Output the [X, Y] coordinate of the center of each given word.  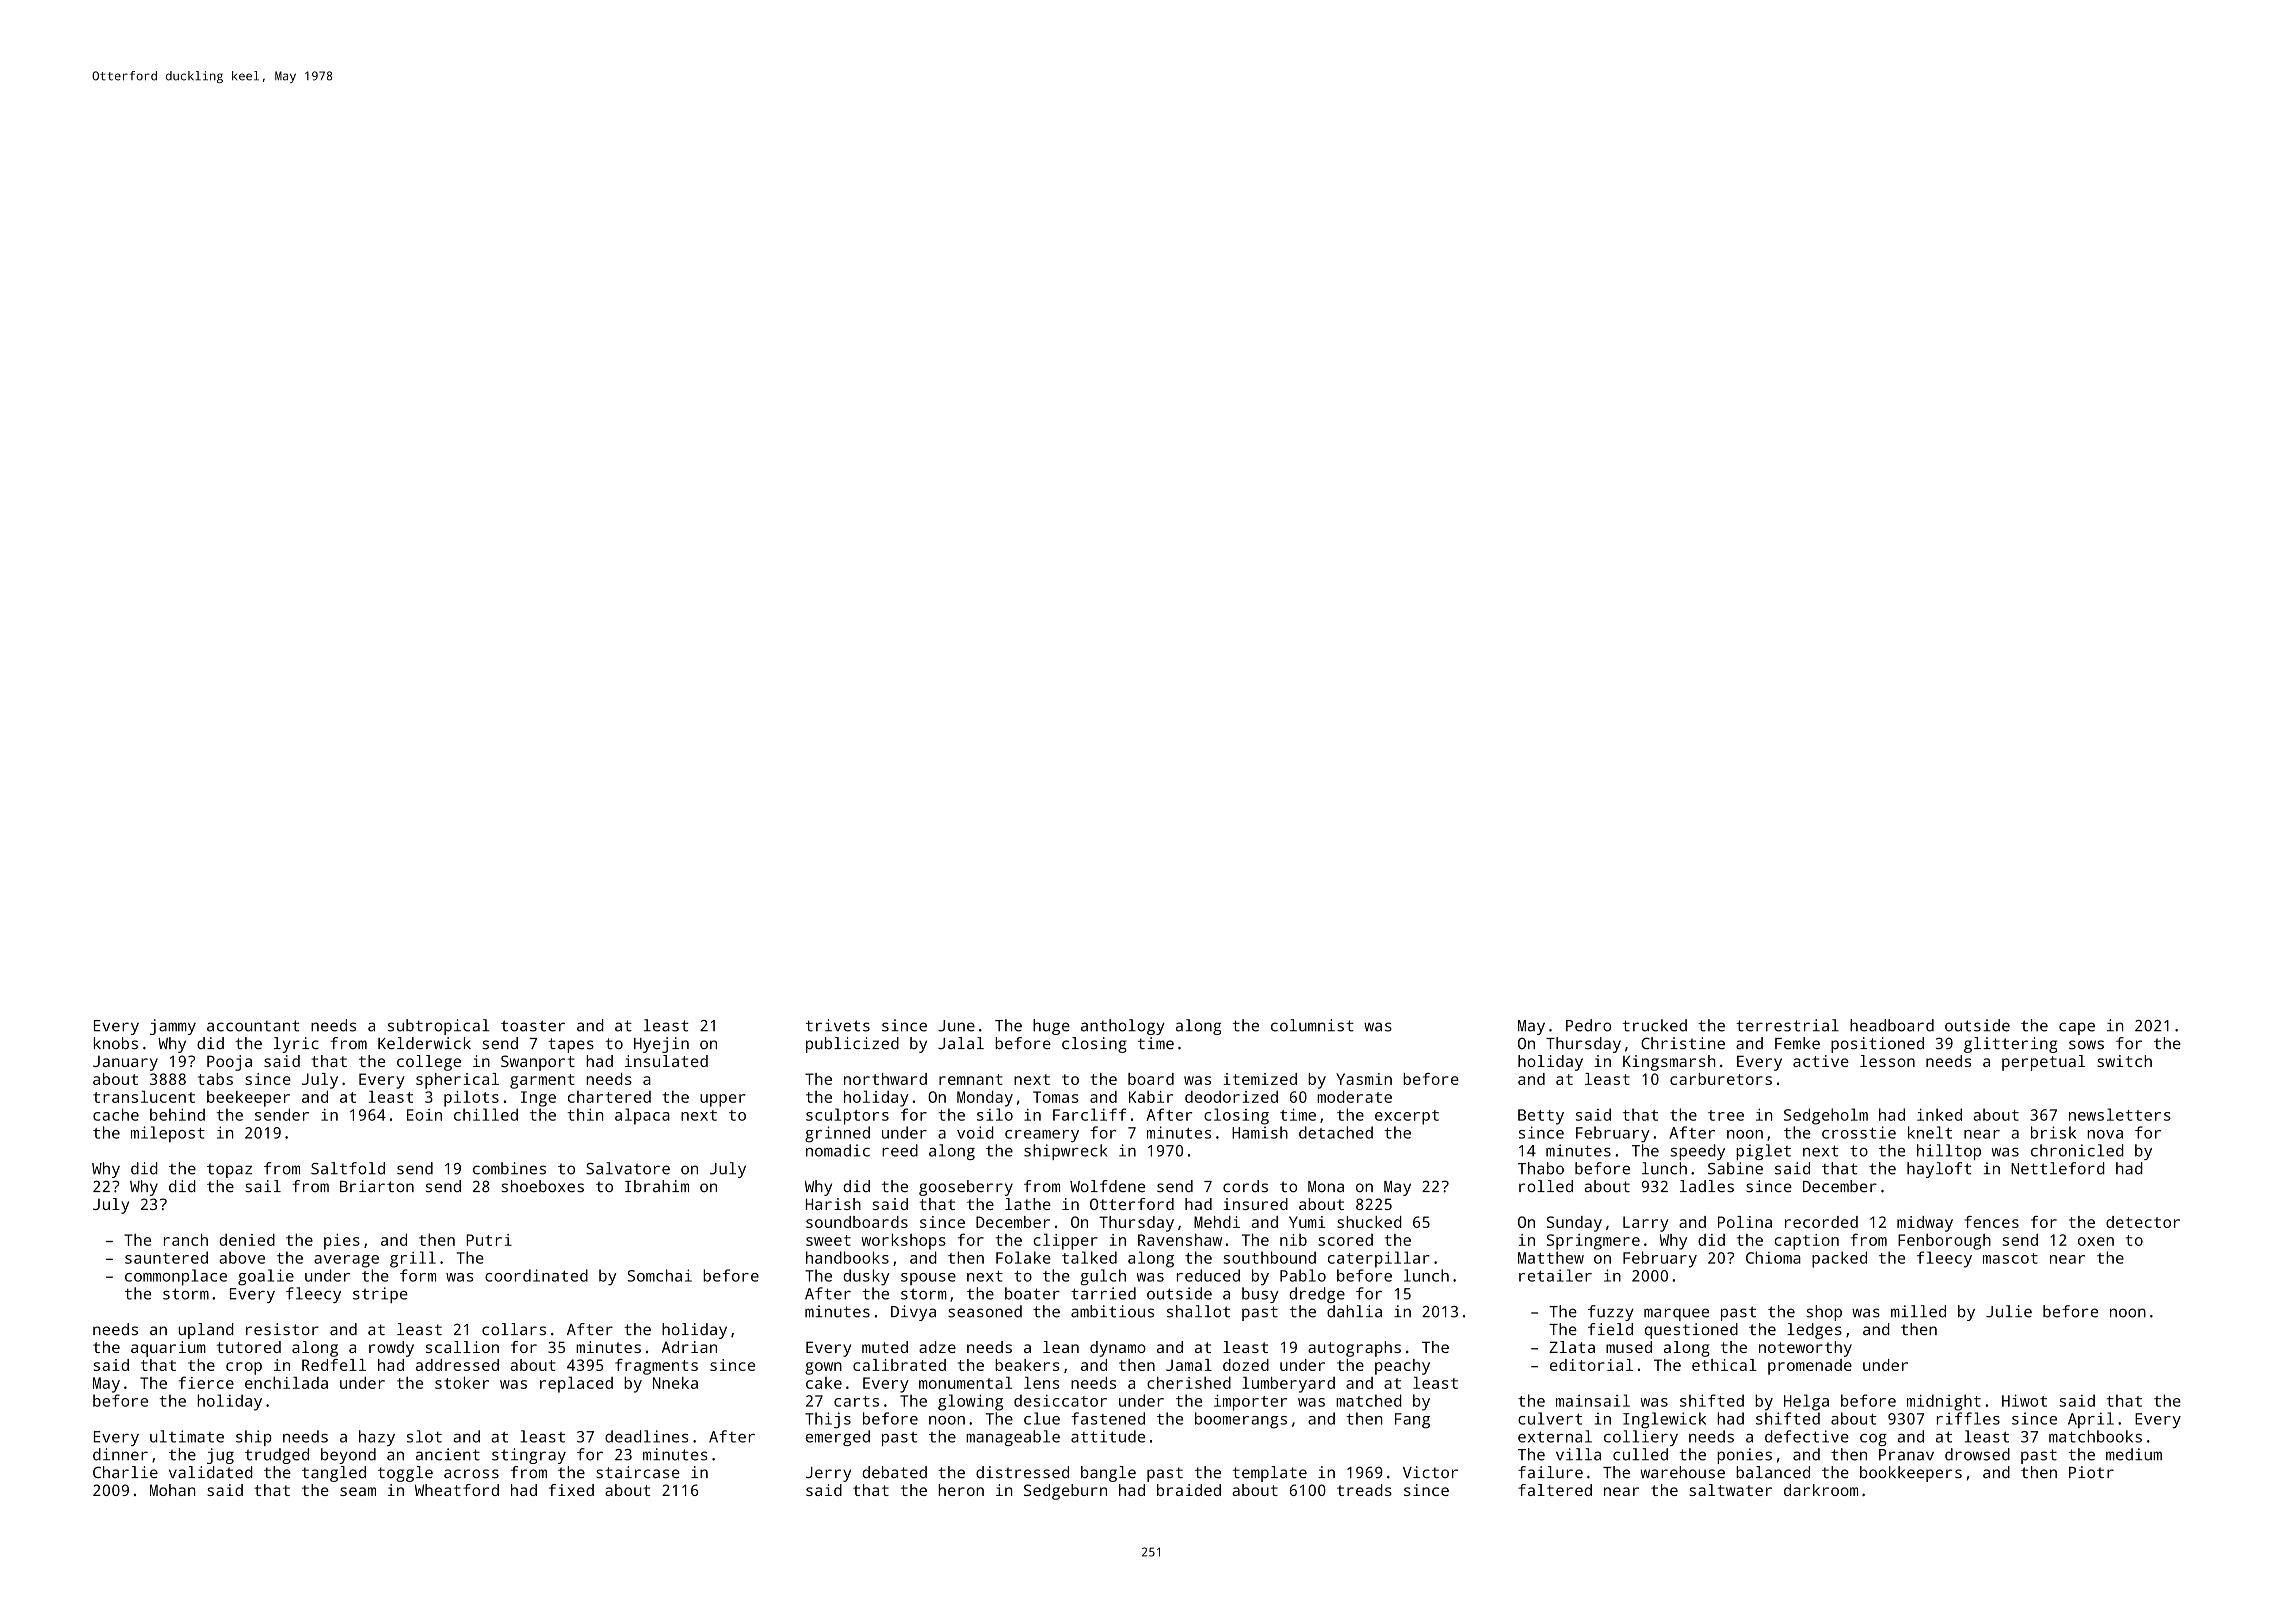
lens [1042, 1382]
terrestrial [1787, 1025]
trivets [838, 1025]
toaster [533, 1026]
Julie [2009, 1311]
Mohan [173, 1490]
